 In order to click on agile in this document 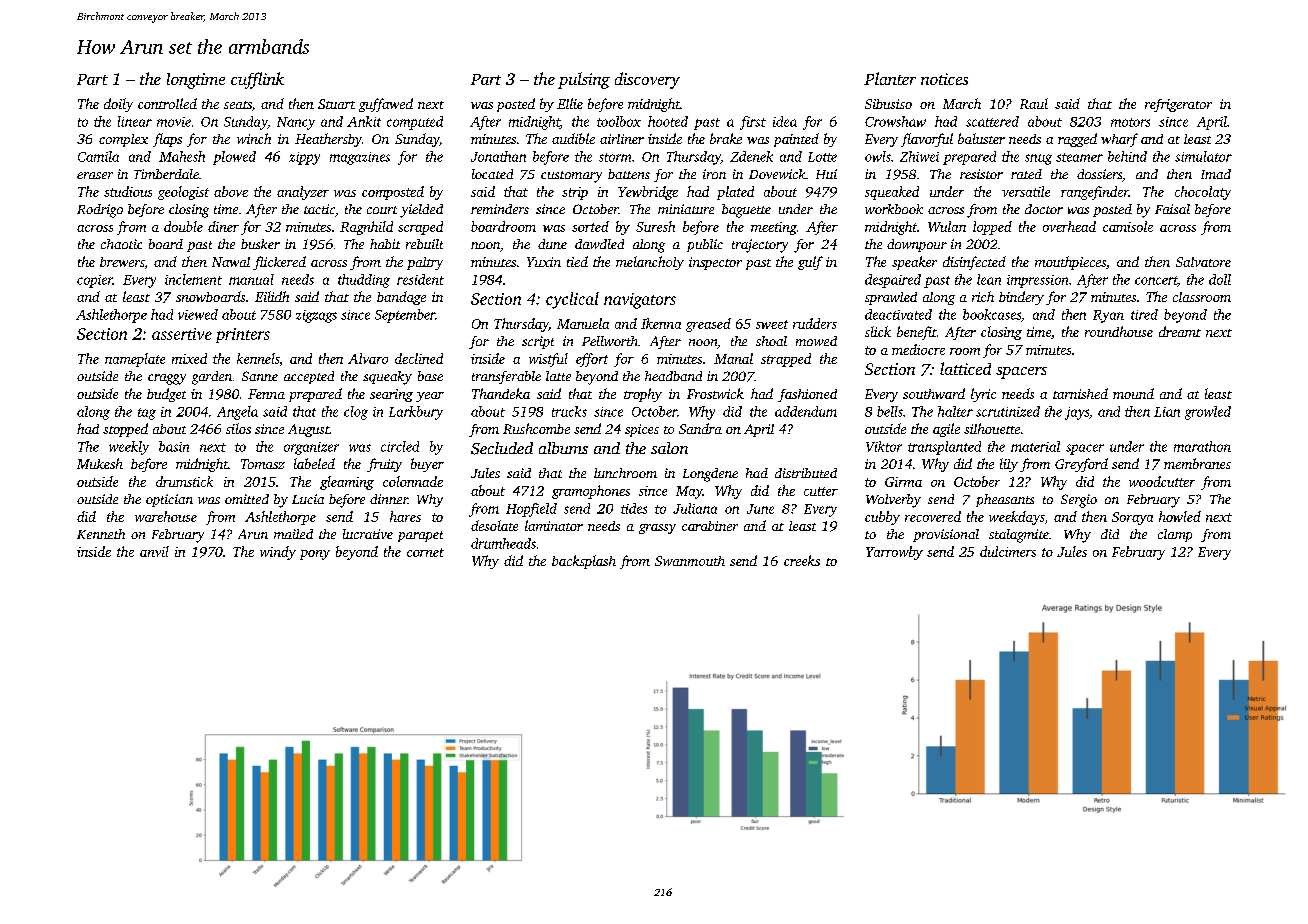, I will do `click(946, 430)`.
